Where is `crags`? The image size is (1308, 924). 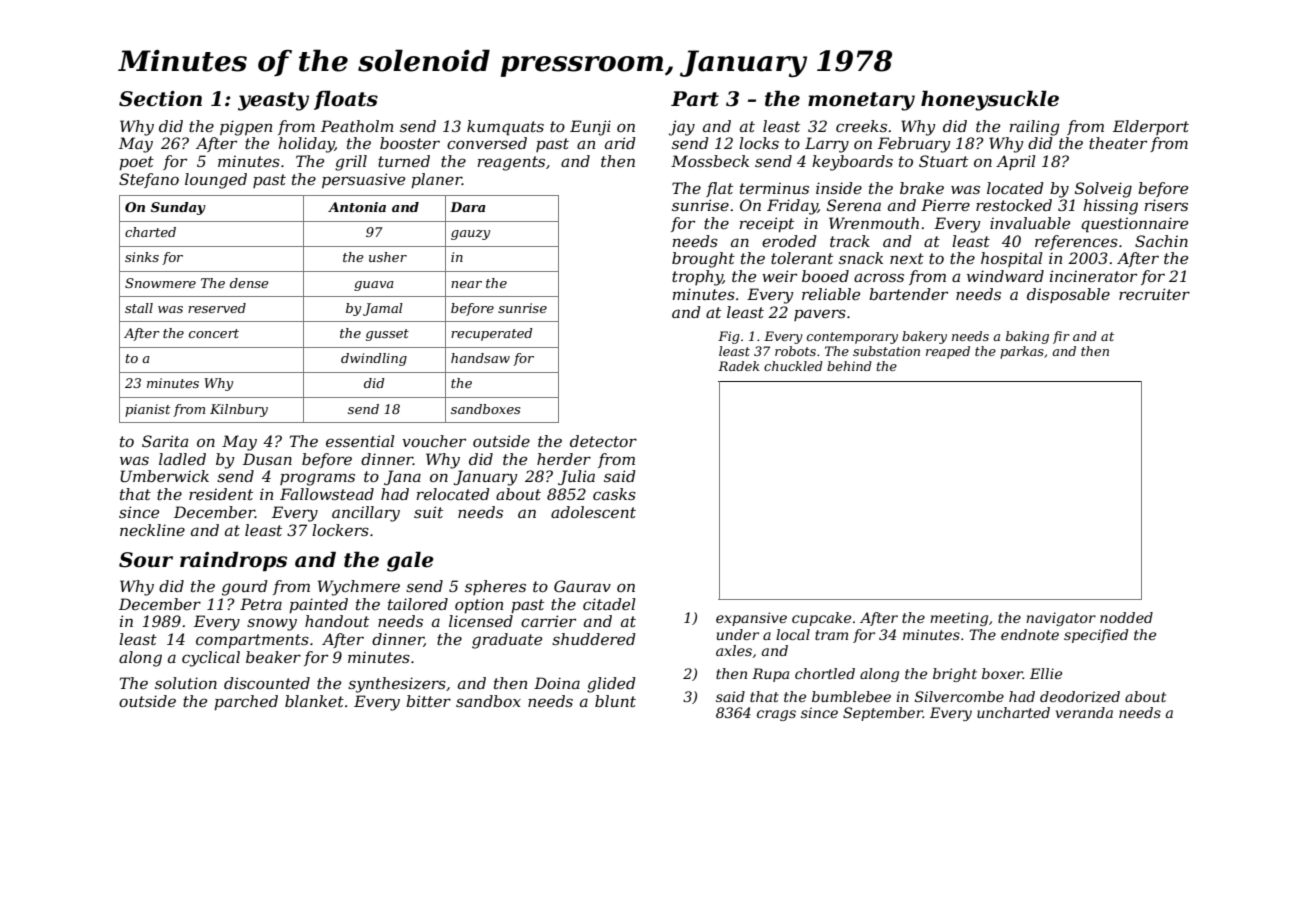 crags is located at coordinates (776, 715).
